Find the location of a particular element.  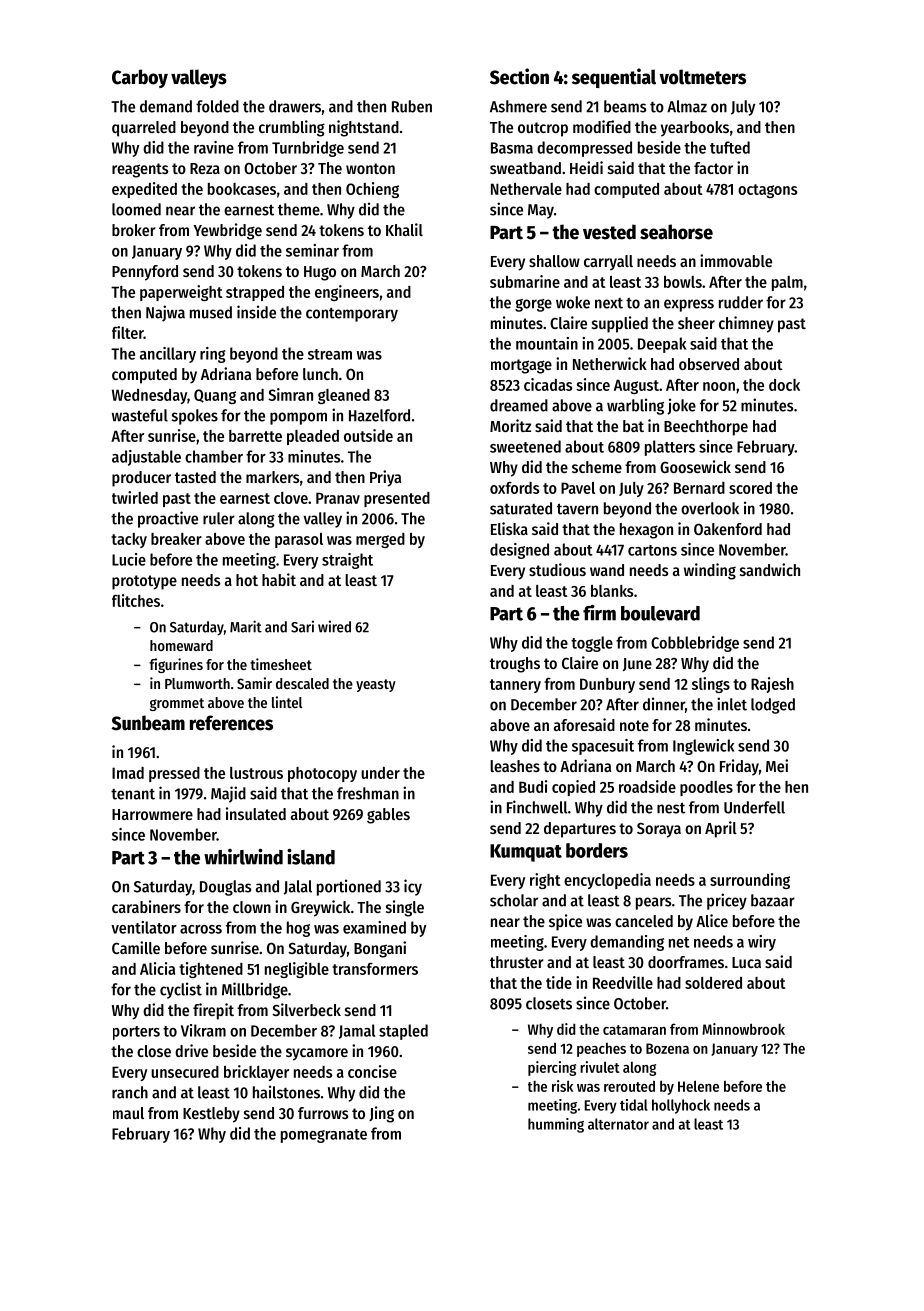

Yewbridge is located at coordinates (227, 231).
